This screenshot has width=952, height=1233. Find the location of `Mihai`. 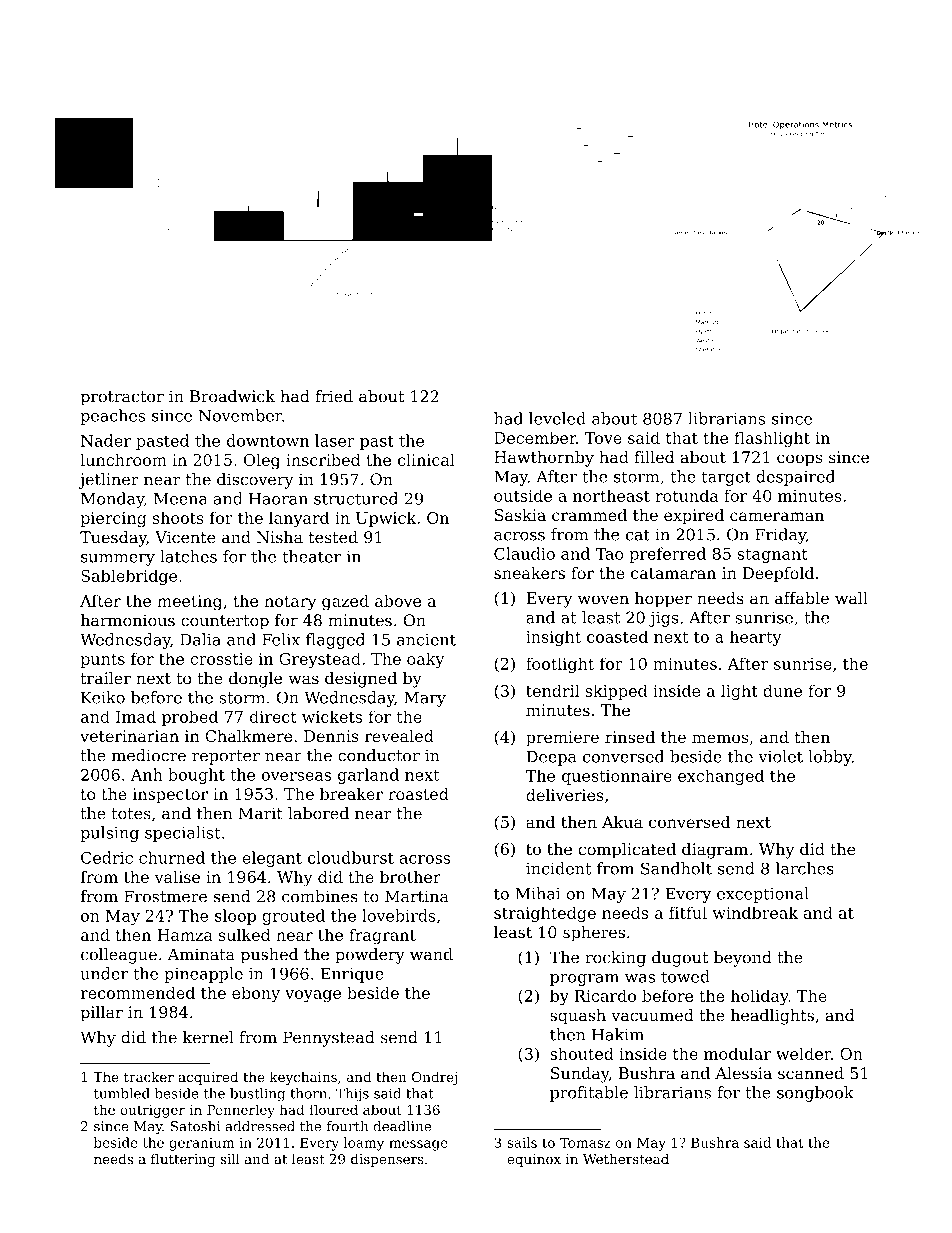

Mihai is located at coordinates (537, 893).
